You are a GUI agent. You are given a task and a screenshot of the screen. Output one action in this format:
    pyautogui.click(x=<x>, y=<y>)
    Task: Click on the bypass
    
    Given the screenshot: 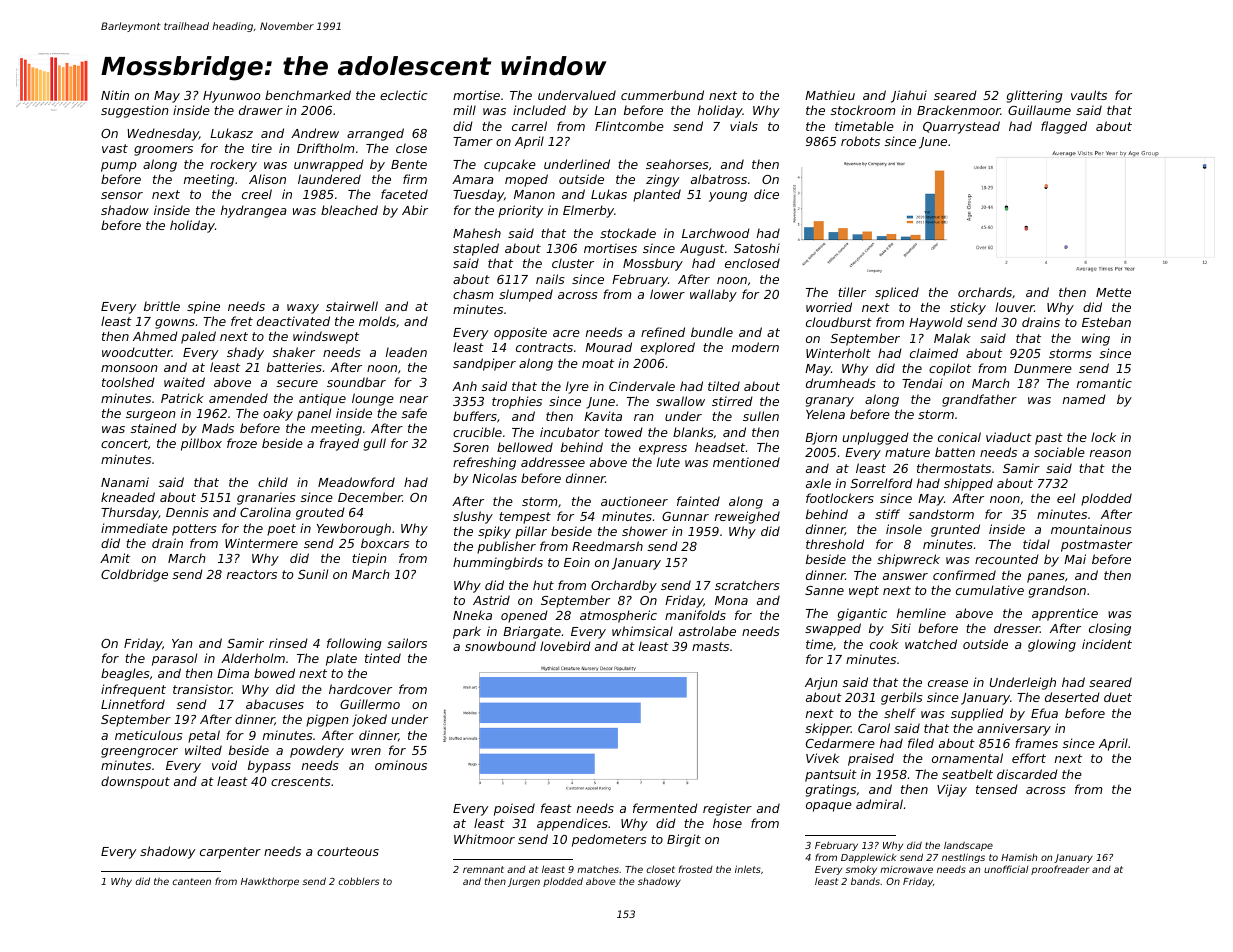 What is the action you would take?
    pyautogui.click(x=269, y=766)
